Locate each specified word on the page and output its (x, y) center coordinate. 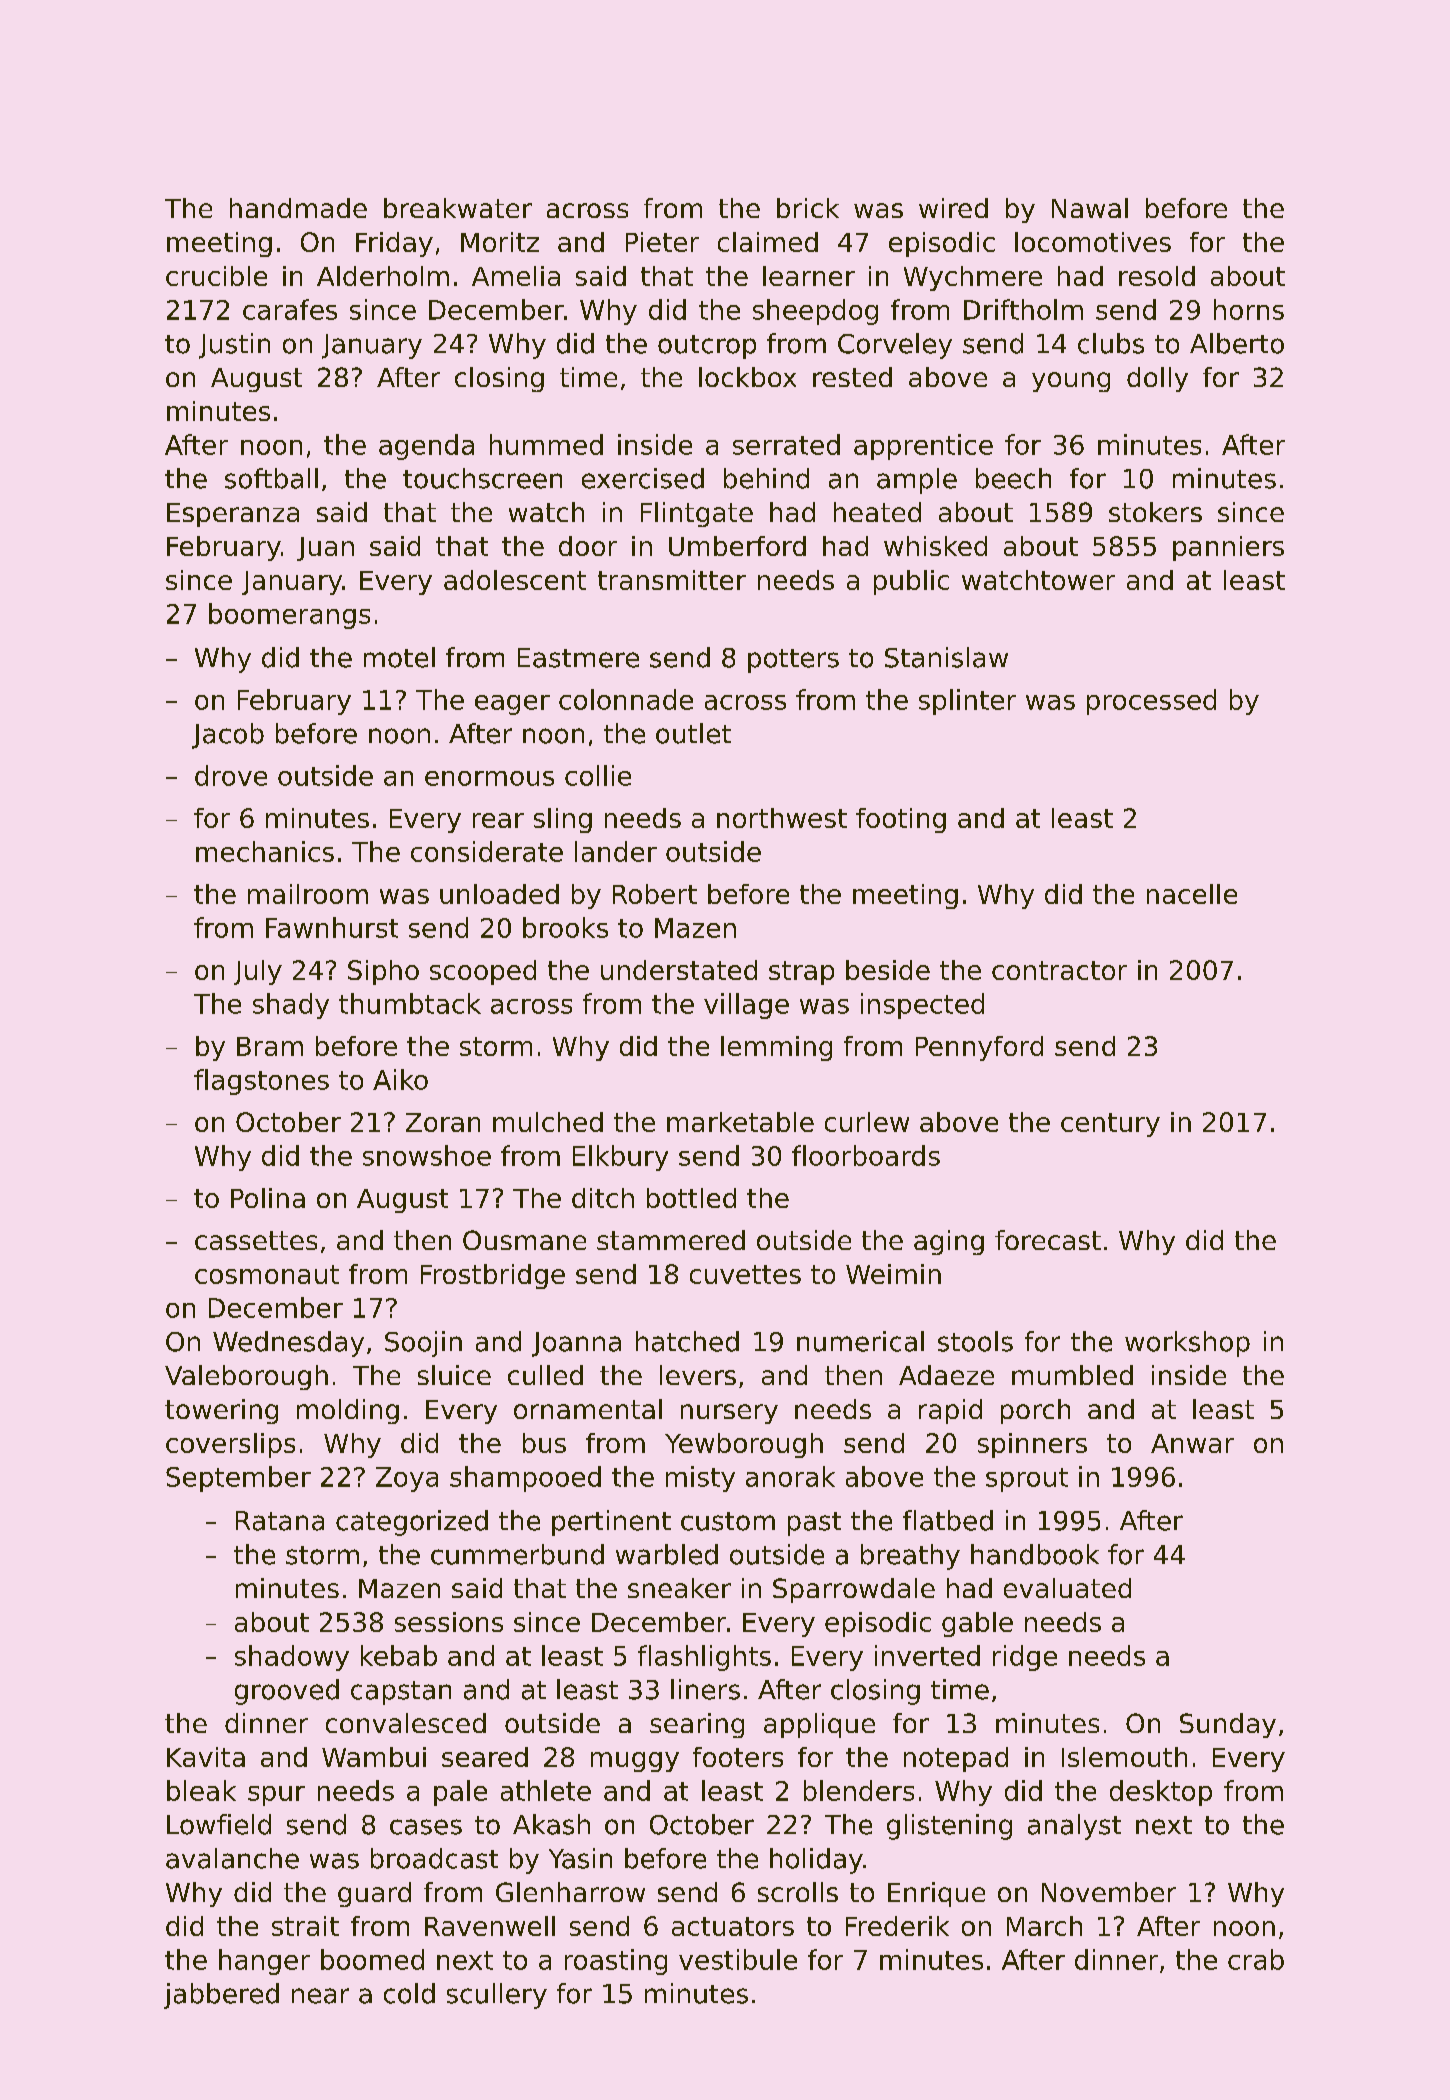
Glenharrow (570, 1892)
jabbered (221, 1996)
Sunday (1228, 1725)
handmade (298, 208)
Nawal (1090, 208)
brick (808, 208)
